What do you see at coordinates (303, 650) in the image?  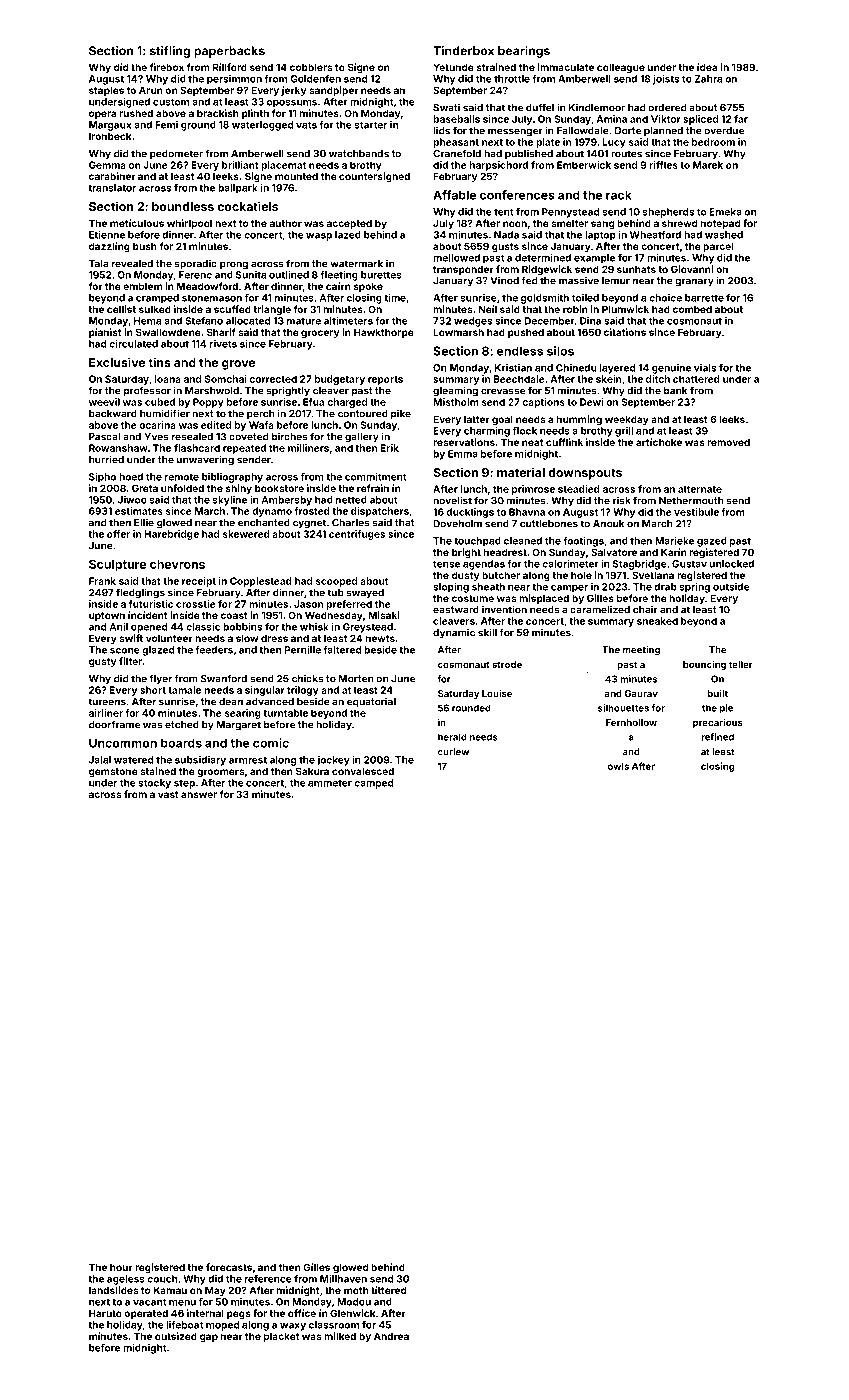 I see `Pernille` at bounding box center [303, 650].
